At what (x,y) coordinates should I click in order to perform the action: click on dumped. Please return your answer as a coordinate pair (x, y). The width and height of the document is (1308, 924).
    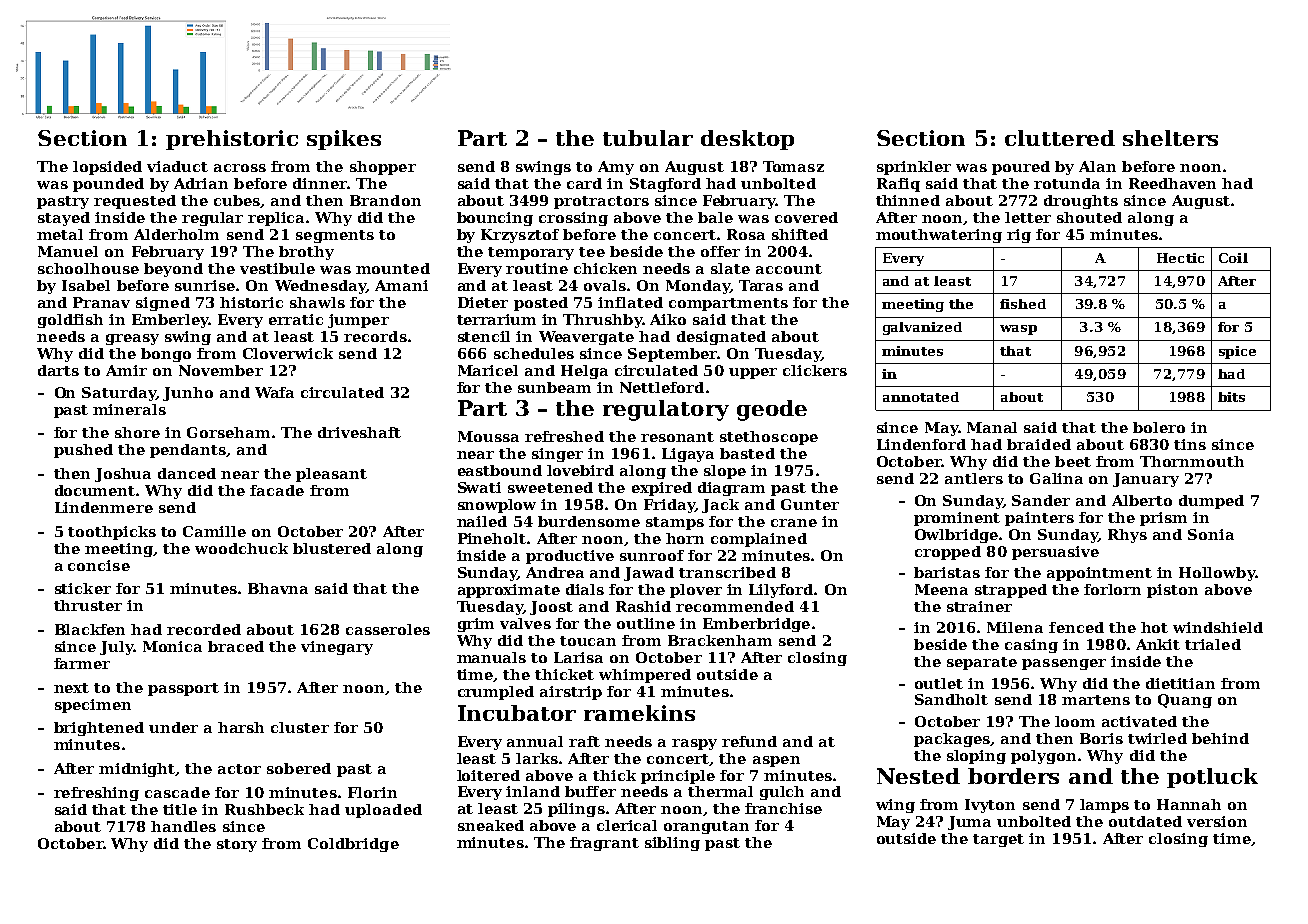
    Looking at the image, I should click on (1211, 502).
